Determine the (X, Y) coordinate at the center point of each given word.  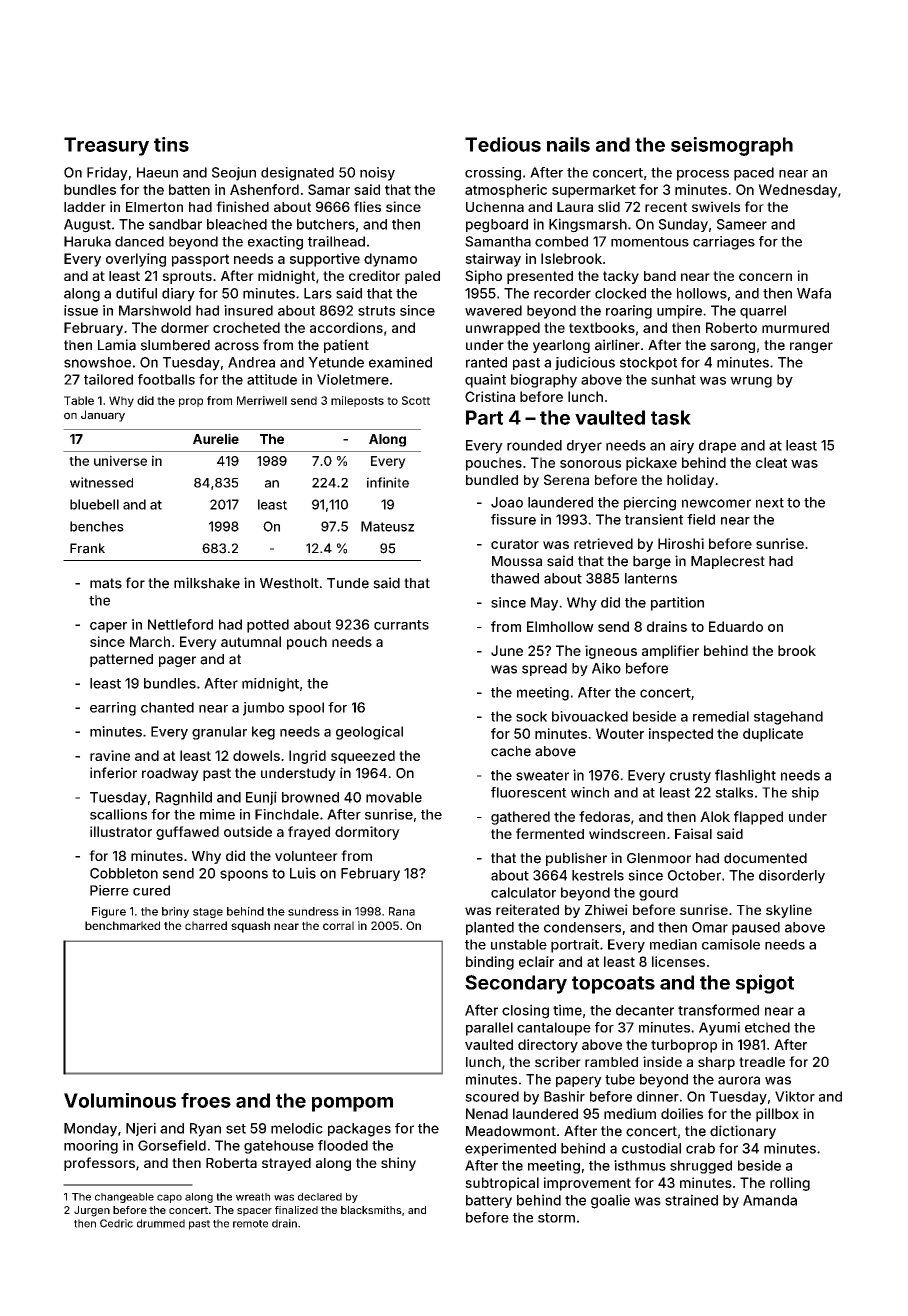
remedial (721, 716)
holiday (690, 481)
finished (242, 206)
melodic (297, 1128)
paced (754, 174)
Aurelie (216, 438)
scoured (492, 1096)
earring (113, 709)
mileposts (357, 401)
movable (394, 797)
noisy (377, 174)
